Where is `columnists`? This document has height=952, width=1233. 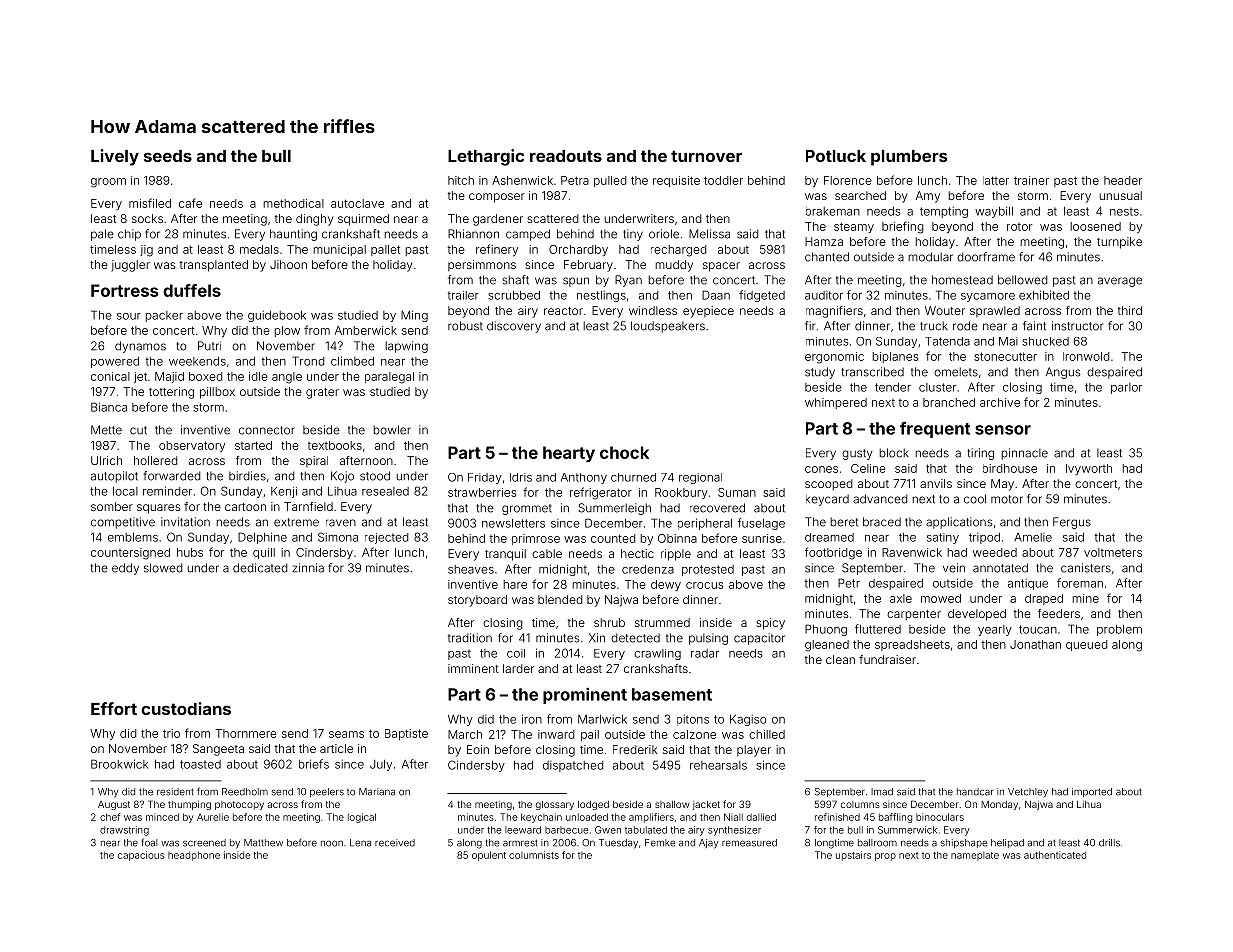
columnists is located at coordinates (534, 855).
